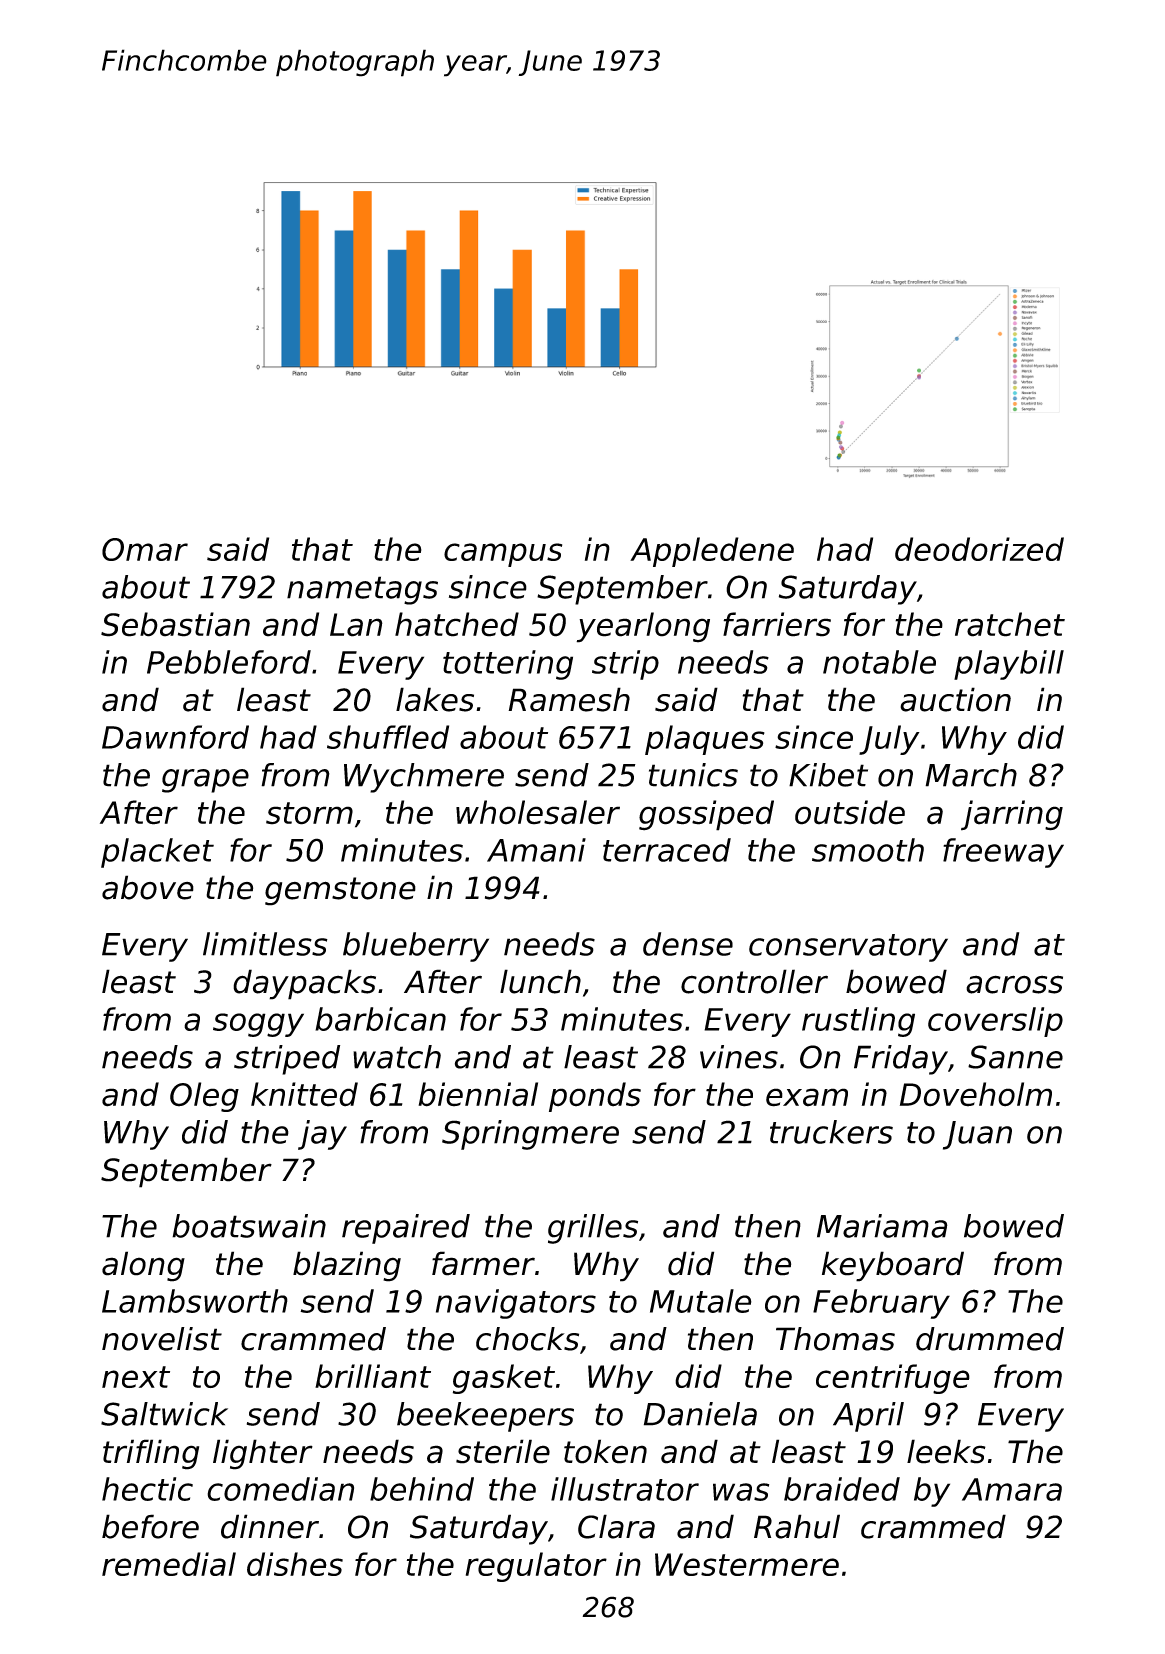  Describe the element at coordinates (979, 549) in the document. I see `deodorized` at that location.
